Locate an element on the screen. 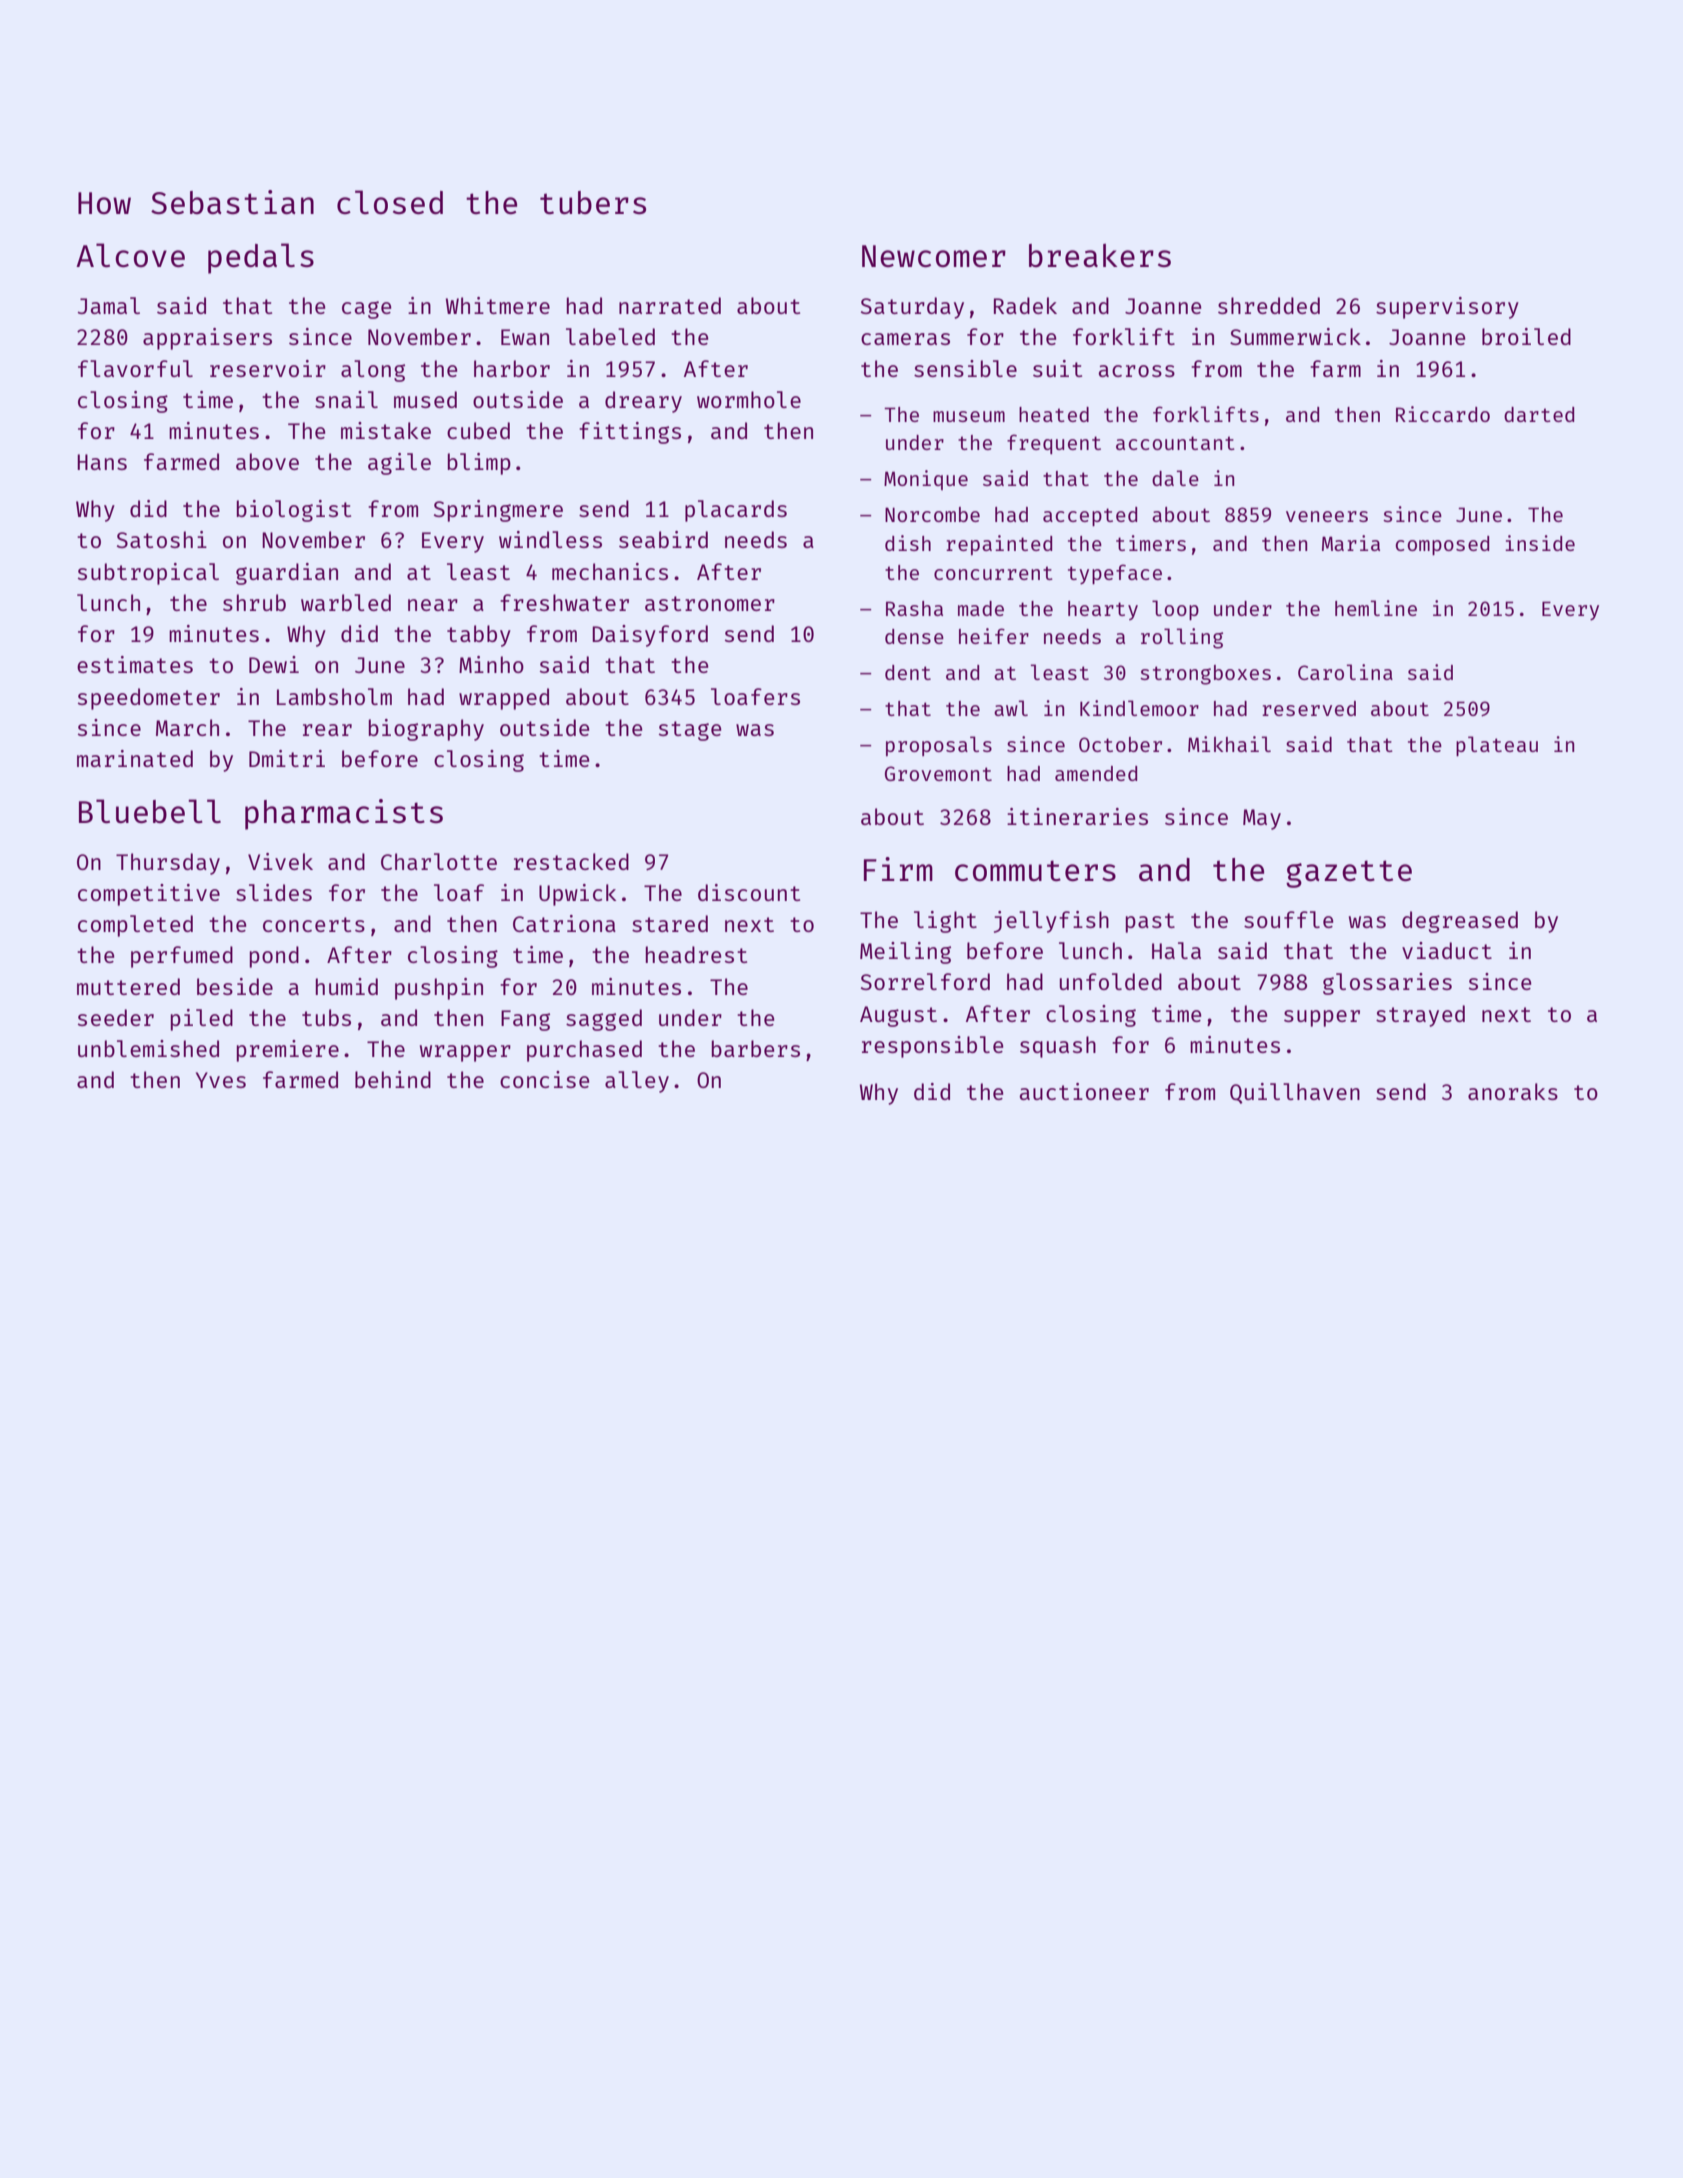 The width and height of the screenshot is (1683, 2178). auctioneer is located at coordinates (1084, 1091).
